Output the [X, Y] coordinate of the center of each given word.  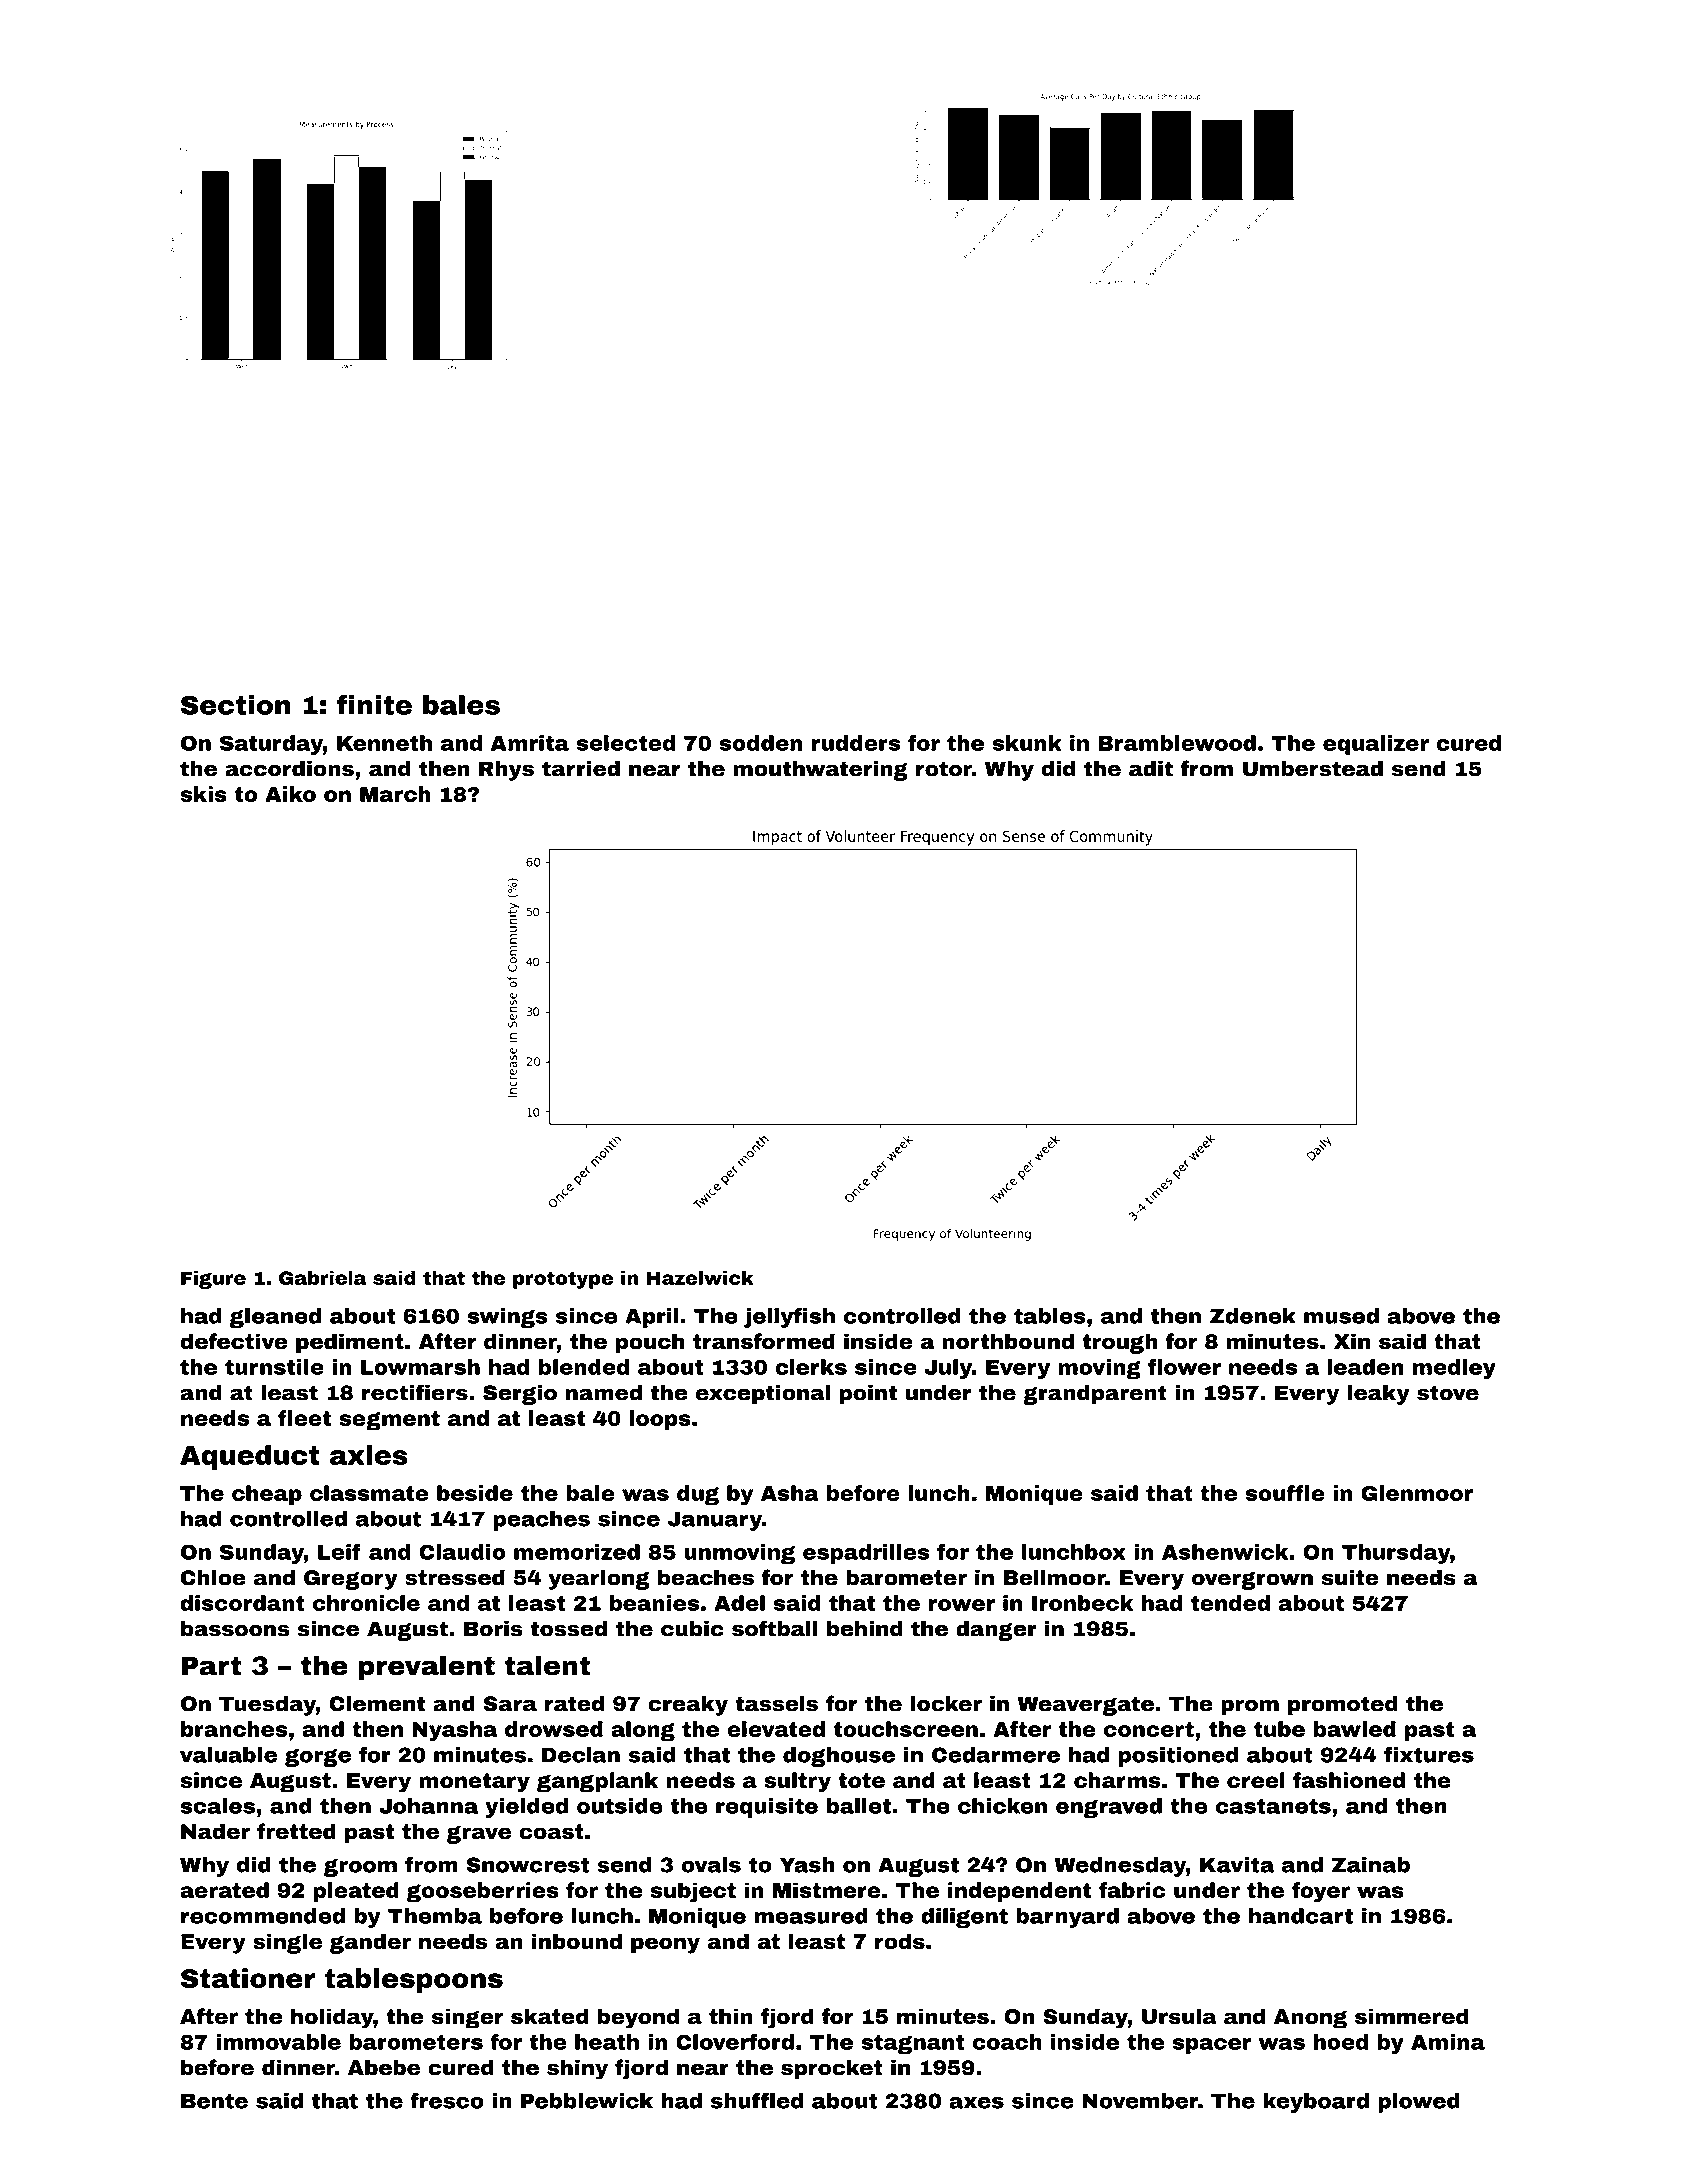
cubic [692, 1629]
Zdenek [1253, 1316]
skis [203, 794]
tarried [581, 768]
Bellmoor [1055, 1577]
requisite [767, 1808]
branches [234, 1729]
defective [234, 1341]
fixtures [1429, 1754]
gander [370, 1943]
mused [1341, 1316]
